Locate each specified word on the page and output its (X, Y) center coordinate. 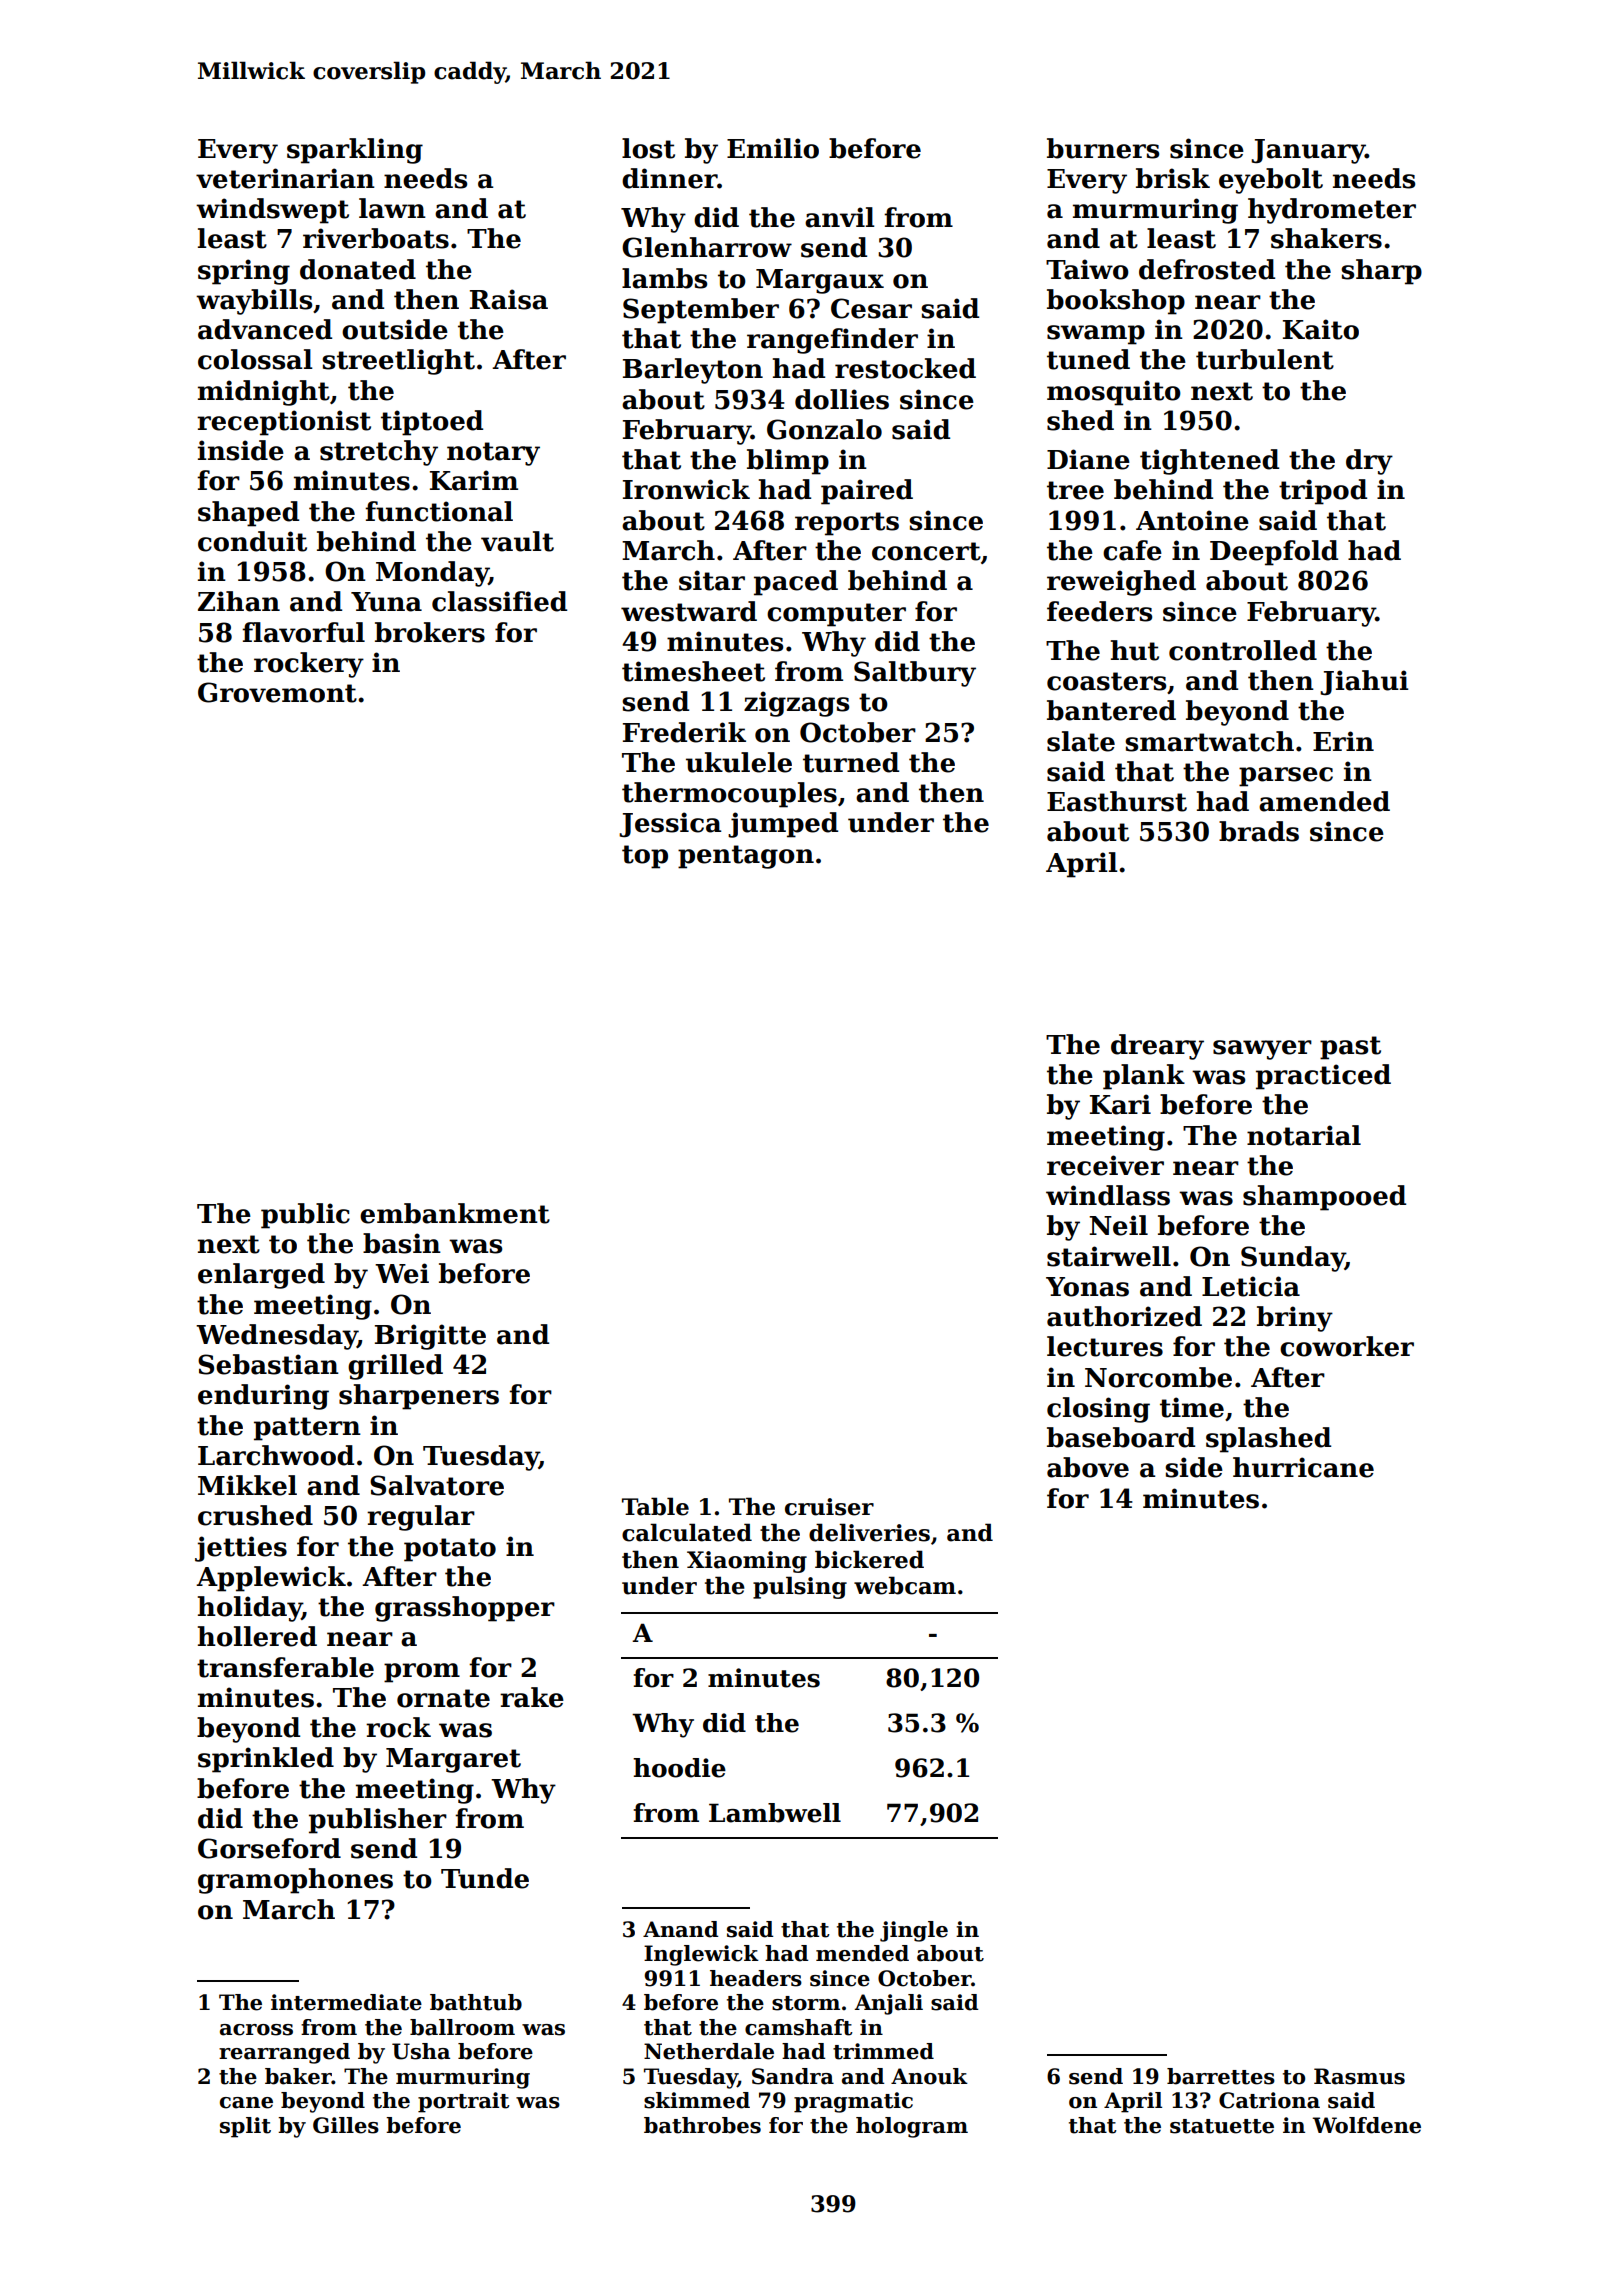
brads (1259, 831)
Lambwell (775, 1813)
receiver (1105, 1165)
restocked (905, 368)
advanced (265, 329)
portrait (464, 2102)
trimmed (883, 2051)
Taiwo (1087, 269)
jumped (783, 825)
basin (402, 1243)
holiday (250, 1609)
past (1350, 1048)
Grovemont (277, 692)
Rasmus (1359, 2076)
